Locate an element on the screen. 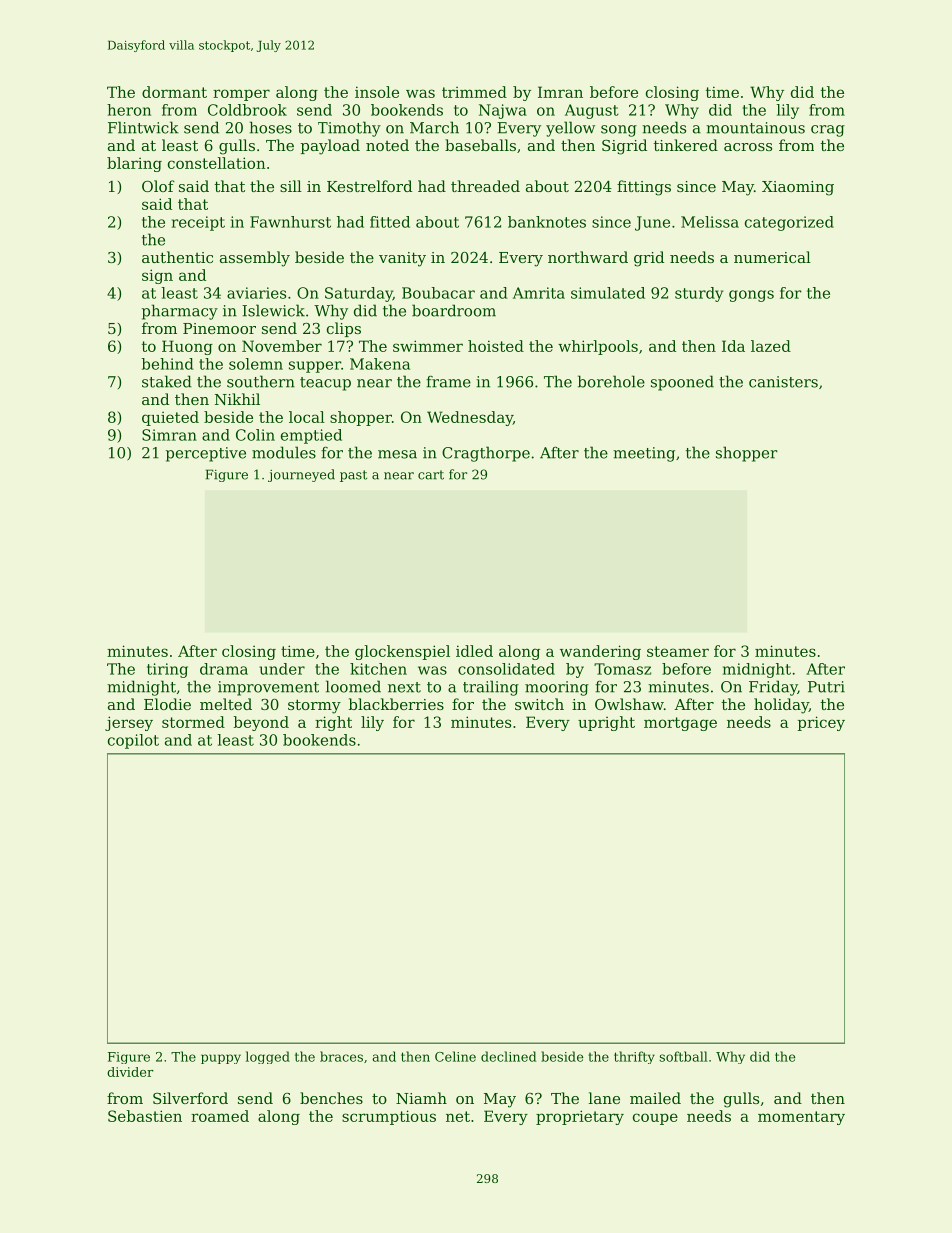 The image size is (952, 1233). canisters is located at coordinates (783, 382).
